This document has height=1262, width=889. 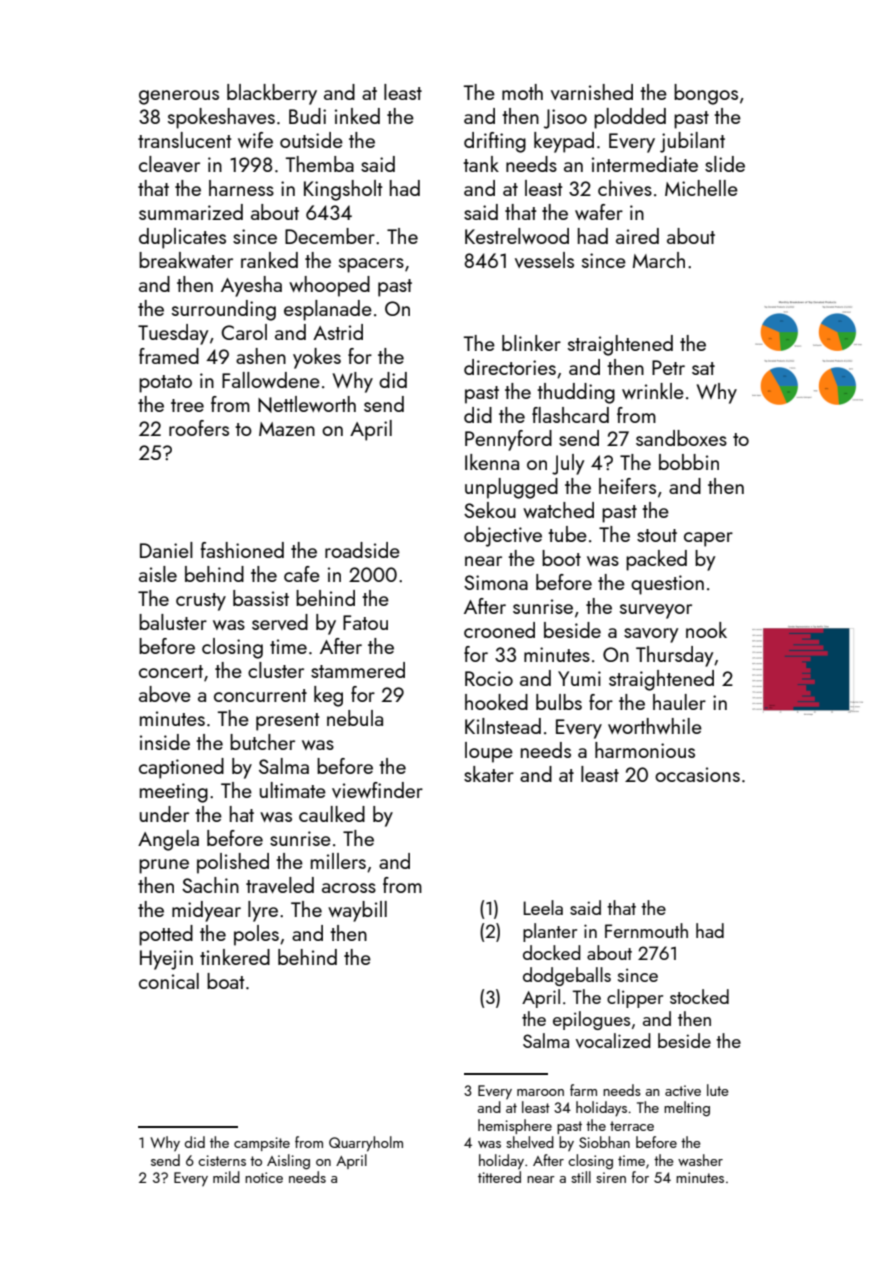 What do you see at coordinates (262, 1144) in the document?
I see `campsite` at bounding box center [262, 1144].
